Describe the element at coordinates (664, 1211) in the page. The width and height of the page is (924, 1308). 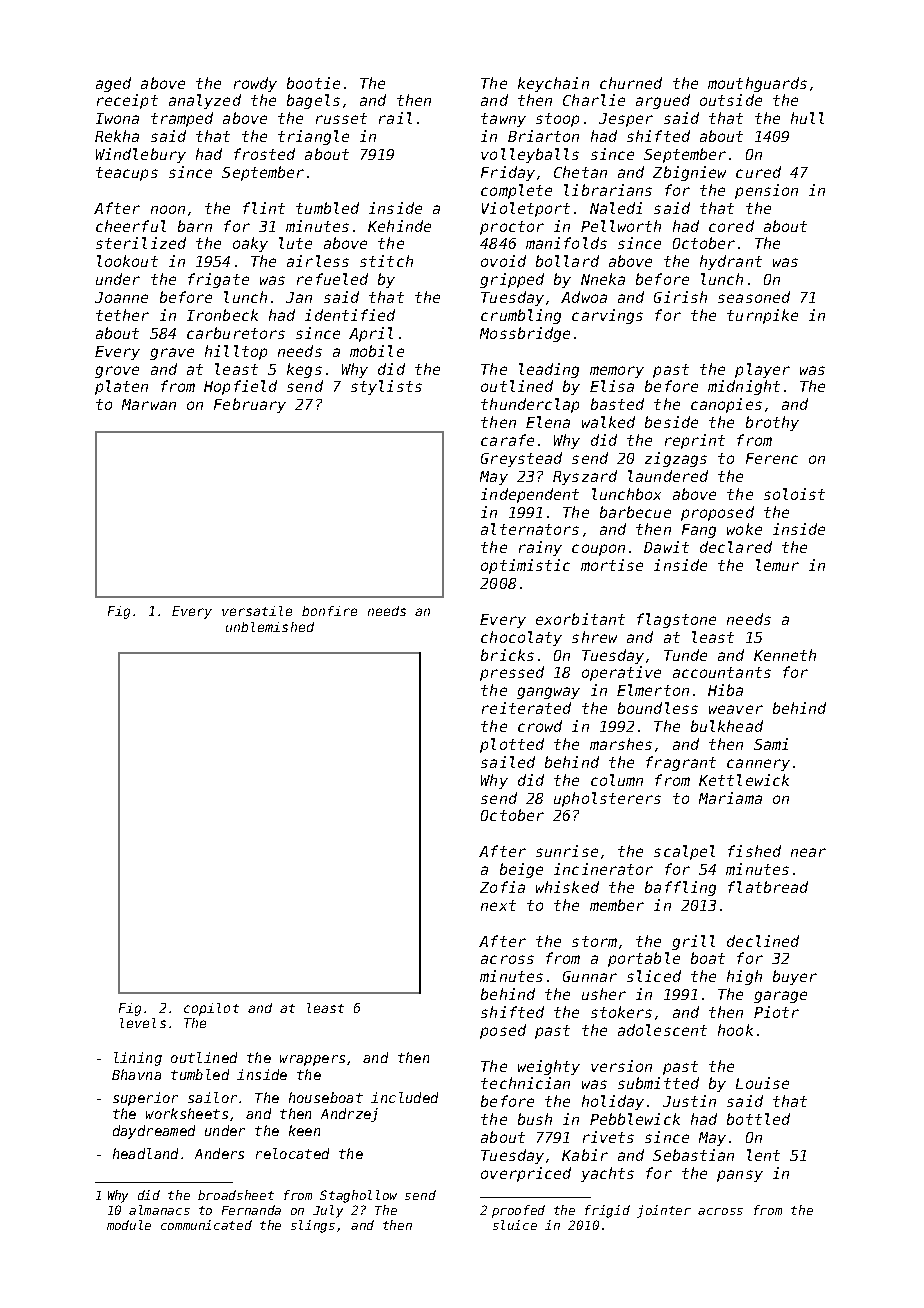
I see `jointer` at that location.
